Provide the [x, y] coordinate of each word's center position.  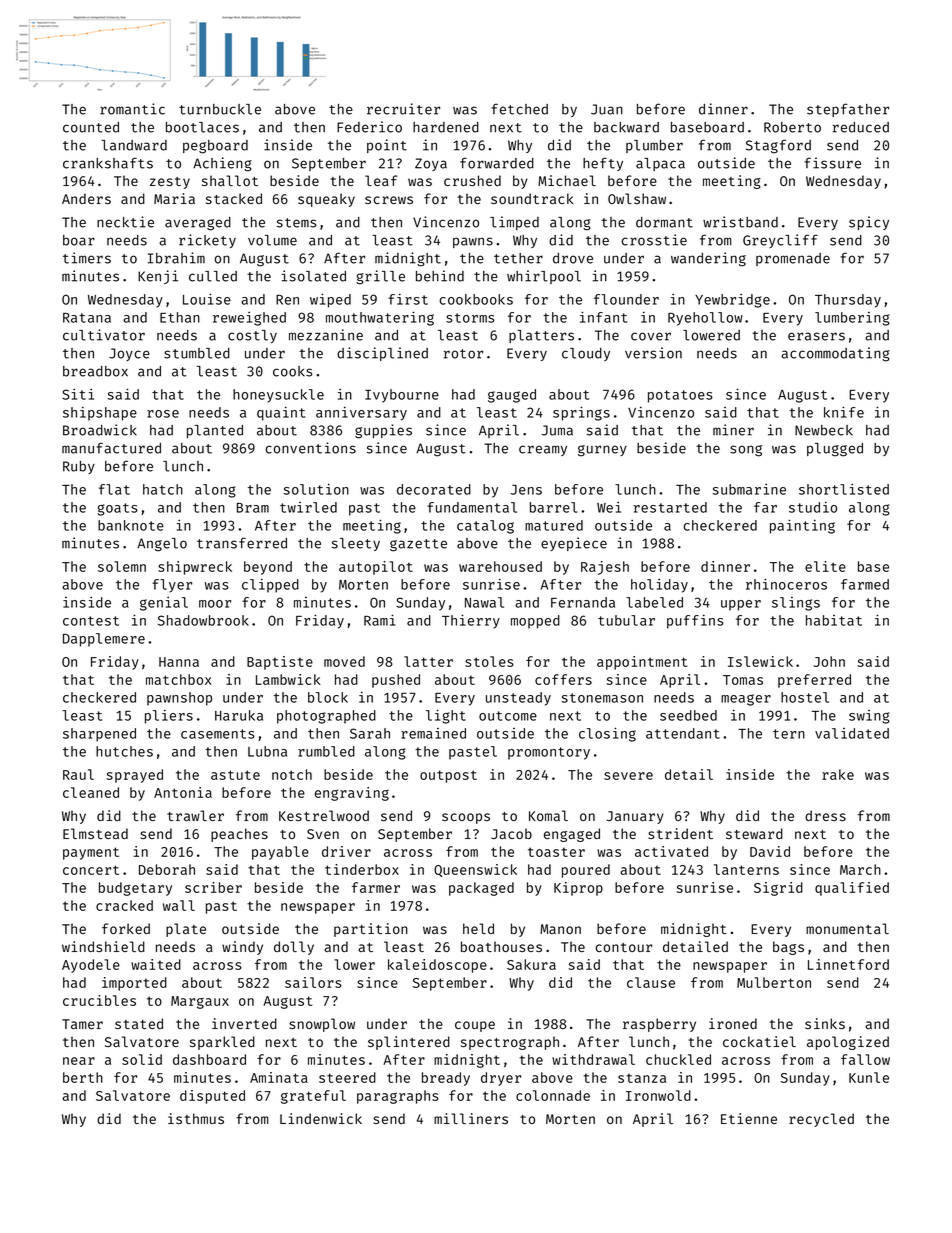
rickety [207, 241]
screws [389, 200]
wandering [708, 259]
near [79, 1061]
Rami [380, 620]
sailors [313, 982]
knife [844, 412]
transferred [242, 543]
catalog [485, 527]
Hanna [179, 662]
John [829, 661]
